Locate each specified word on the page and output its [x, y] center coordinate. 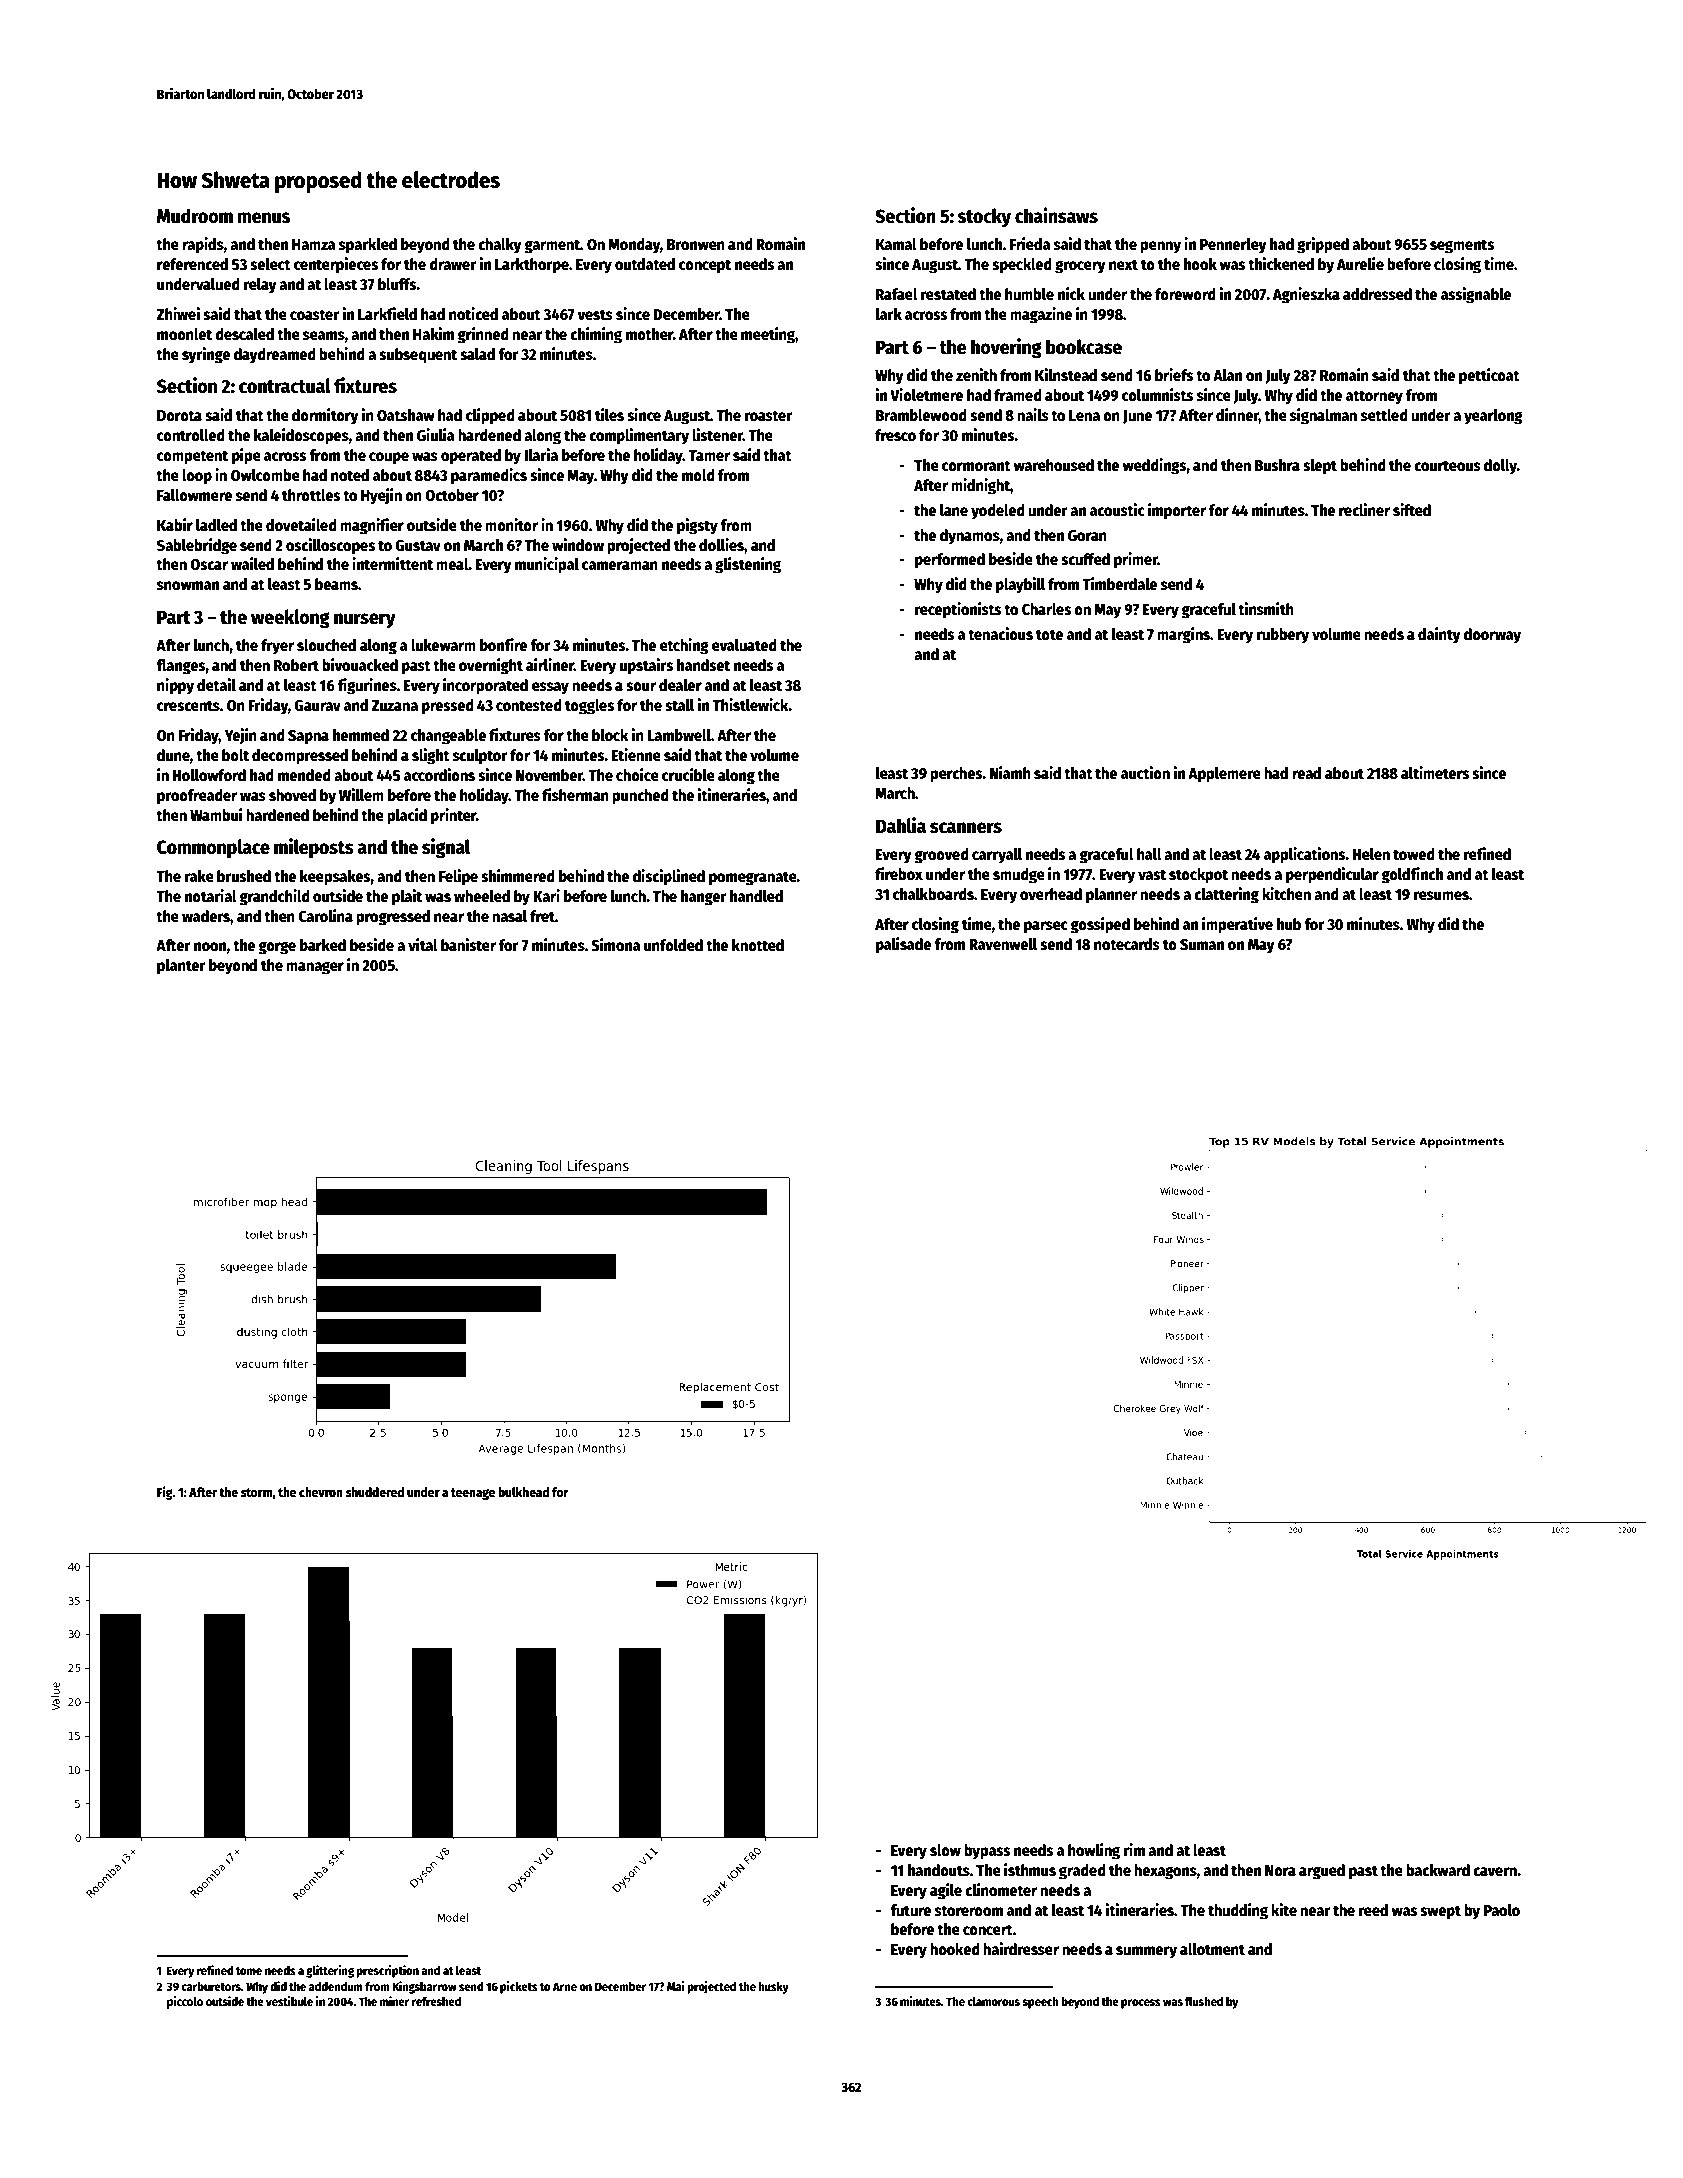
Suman [1202, 944]
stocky [984, 217]
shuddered [375, 1492]
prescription [387, 1971]
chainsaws [1056, 215]
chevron [321, 1492]
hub [1289, 924]
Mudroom [195, 216]
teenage [473, 1494]
